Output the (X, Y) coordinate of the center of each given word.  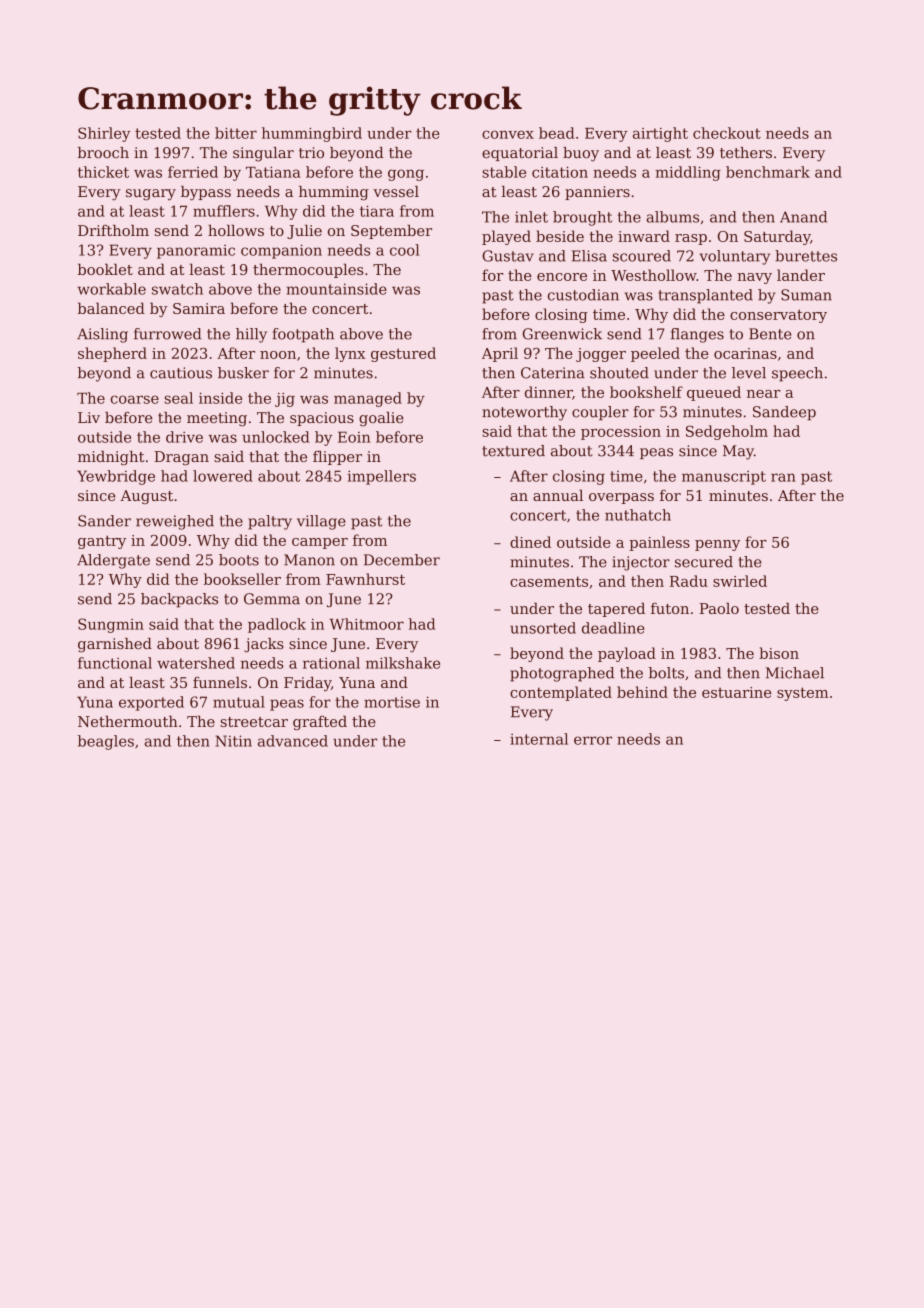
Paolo (719, 608)
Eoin (354, 437)
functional (115, 663)
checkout (727, 133)
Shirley (104, 134)
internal (539, 739)
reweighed (175, 522)
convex (508, 134)
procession (621, 433)
